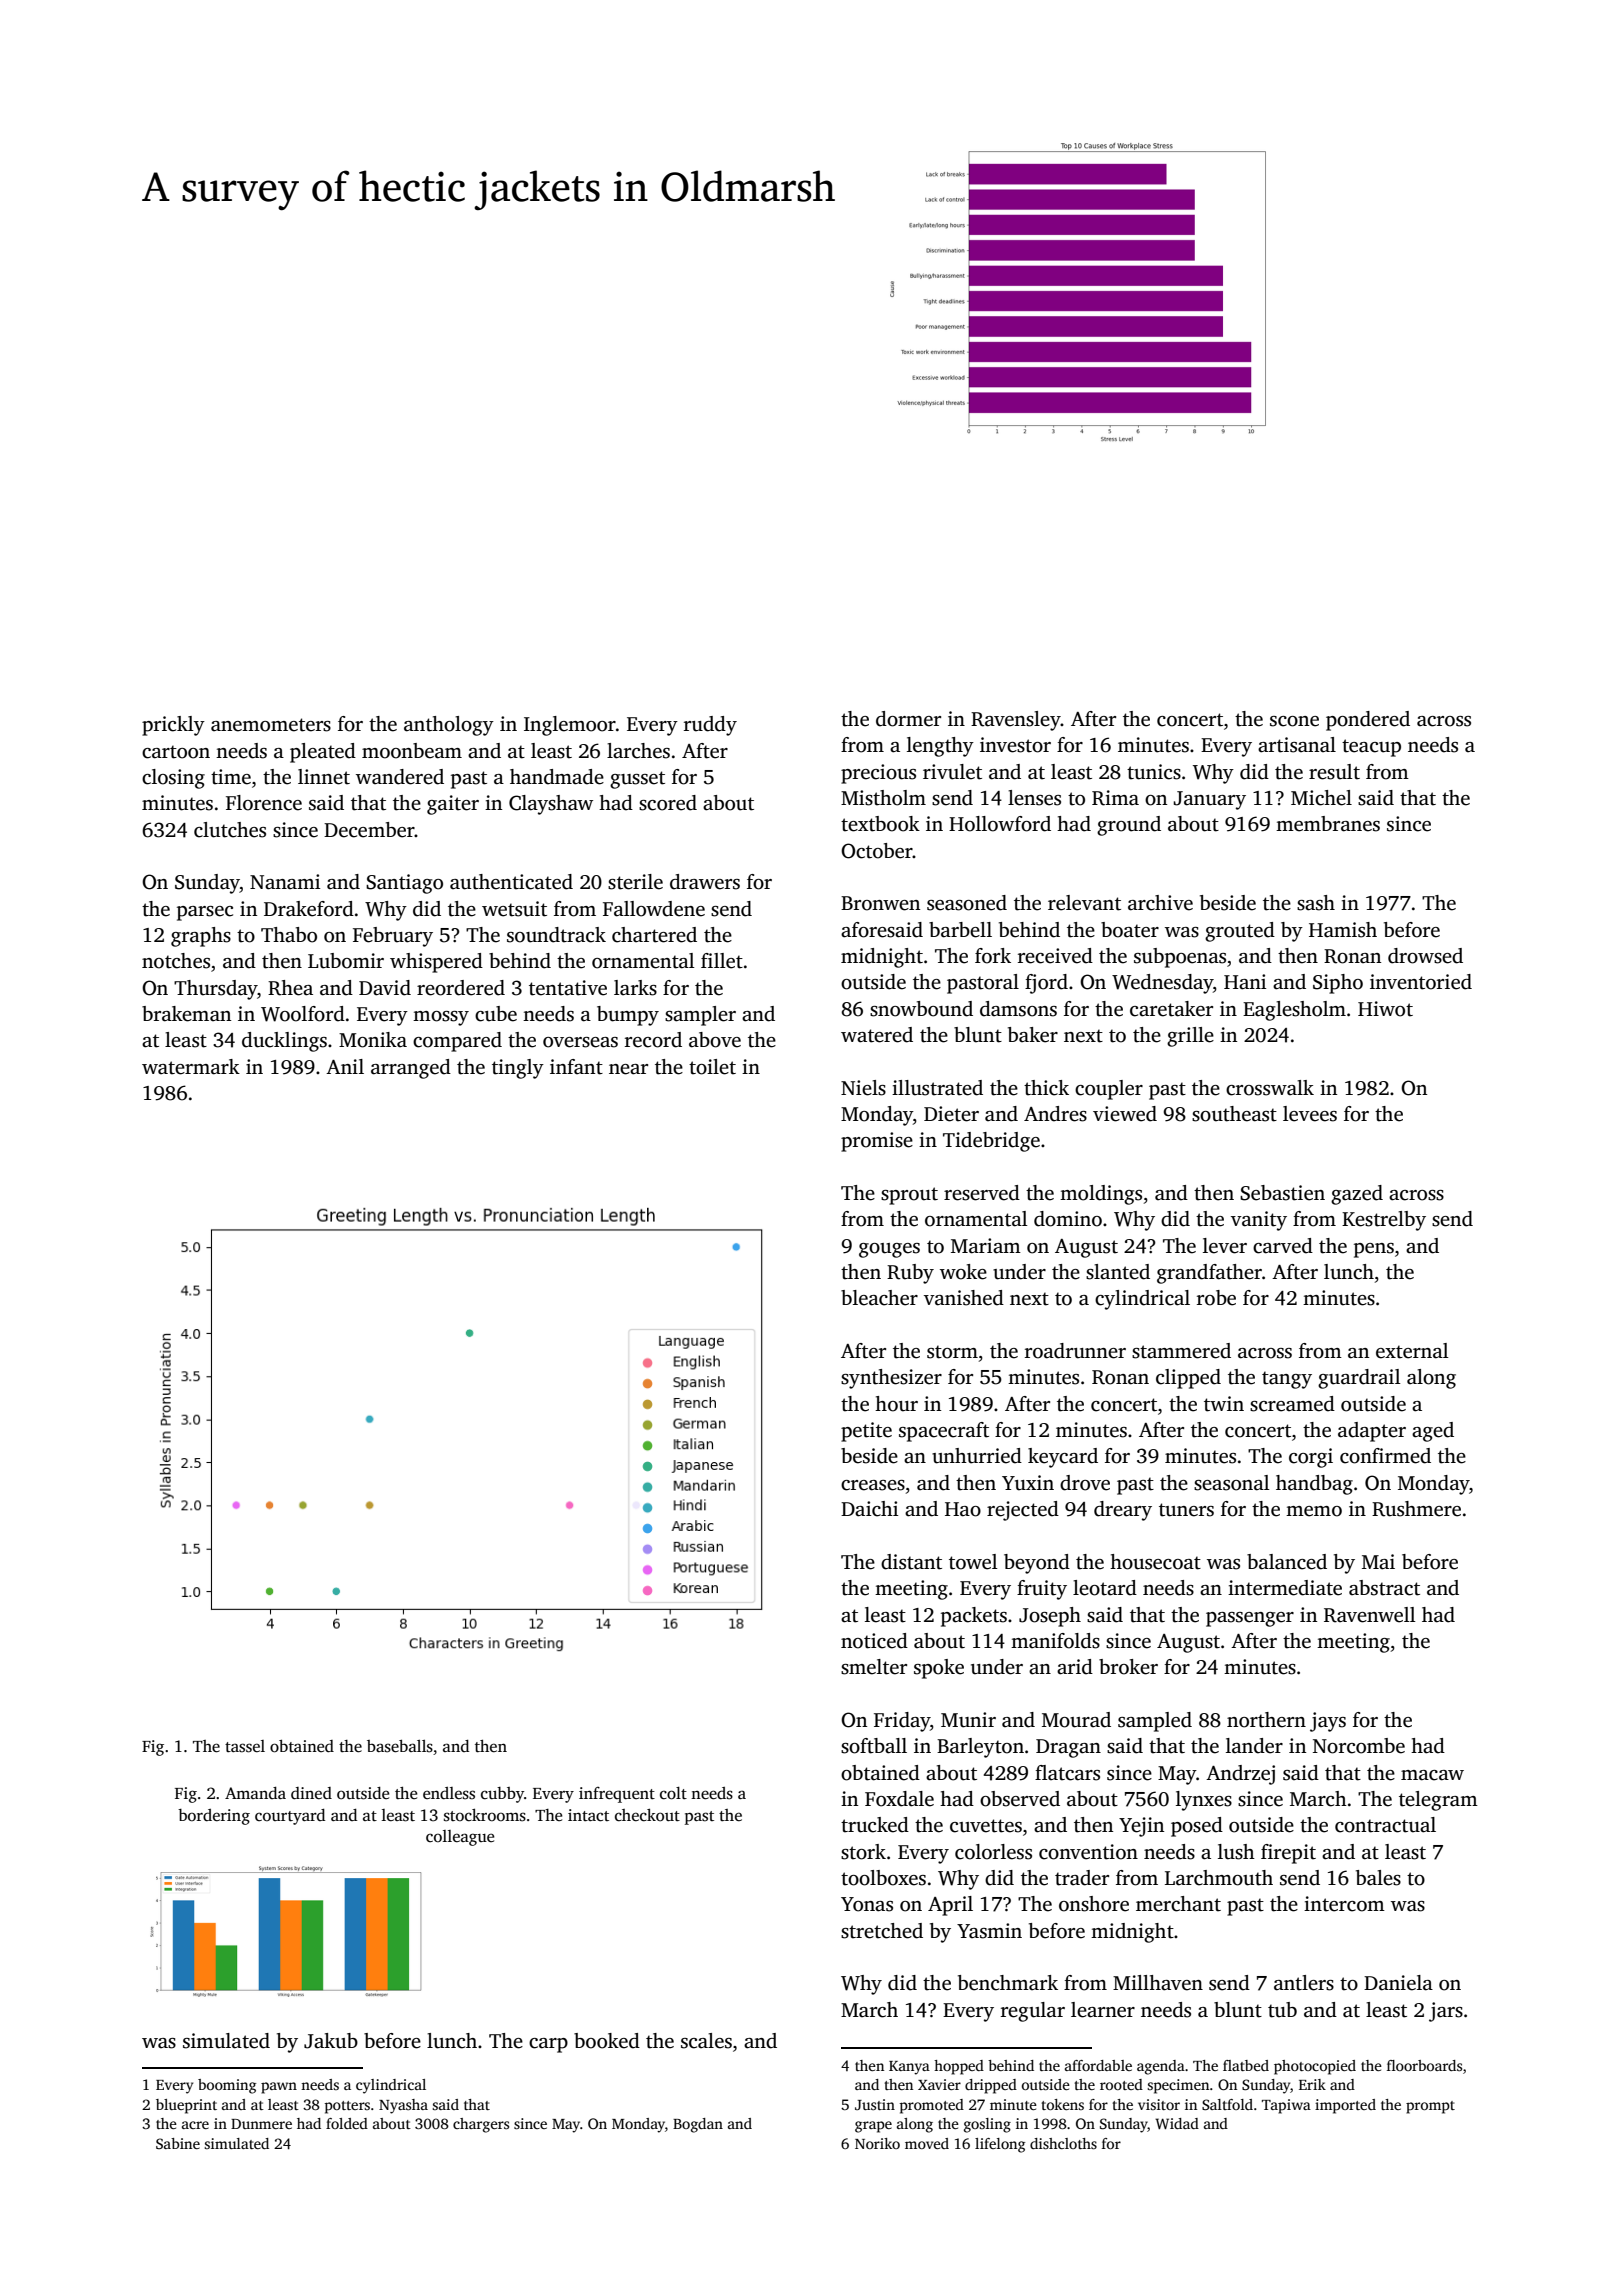 Image resolution: width=1620 pixels, height=2292 pixels. Describe the element at coordinates (880, 824) in the screenshot. I see `textbook` at that location.
